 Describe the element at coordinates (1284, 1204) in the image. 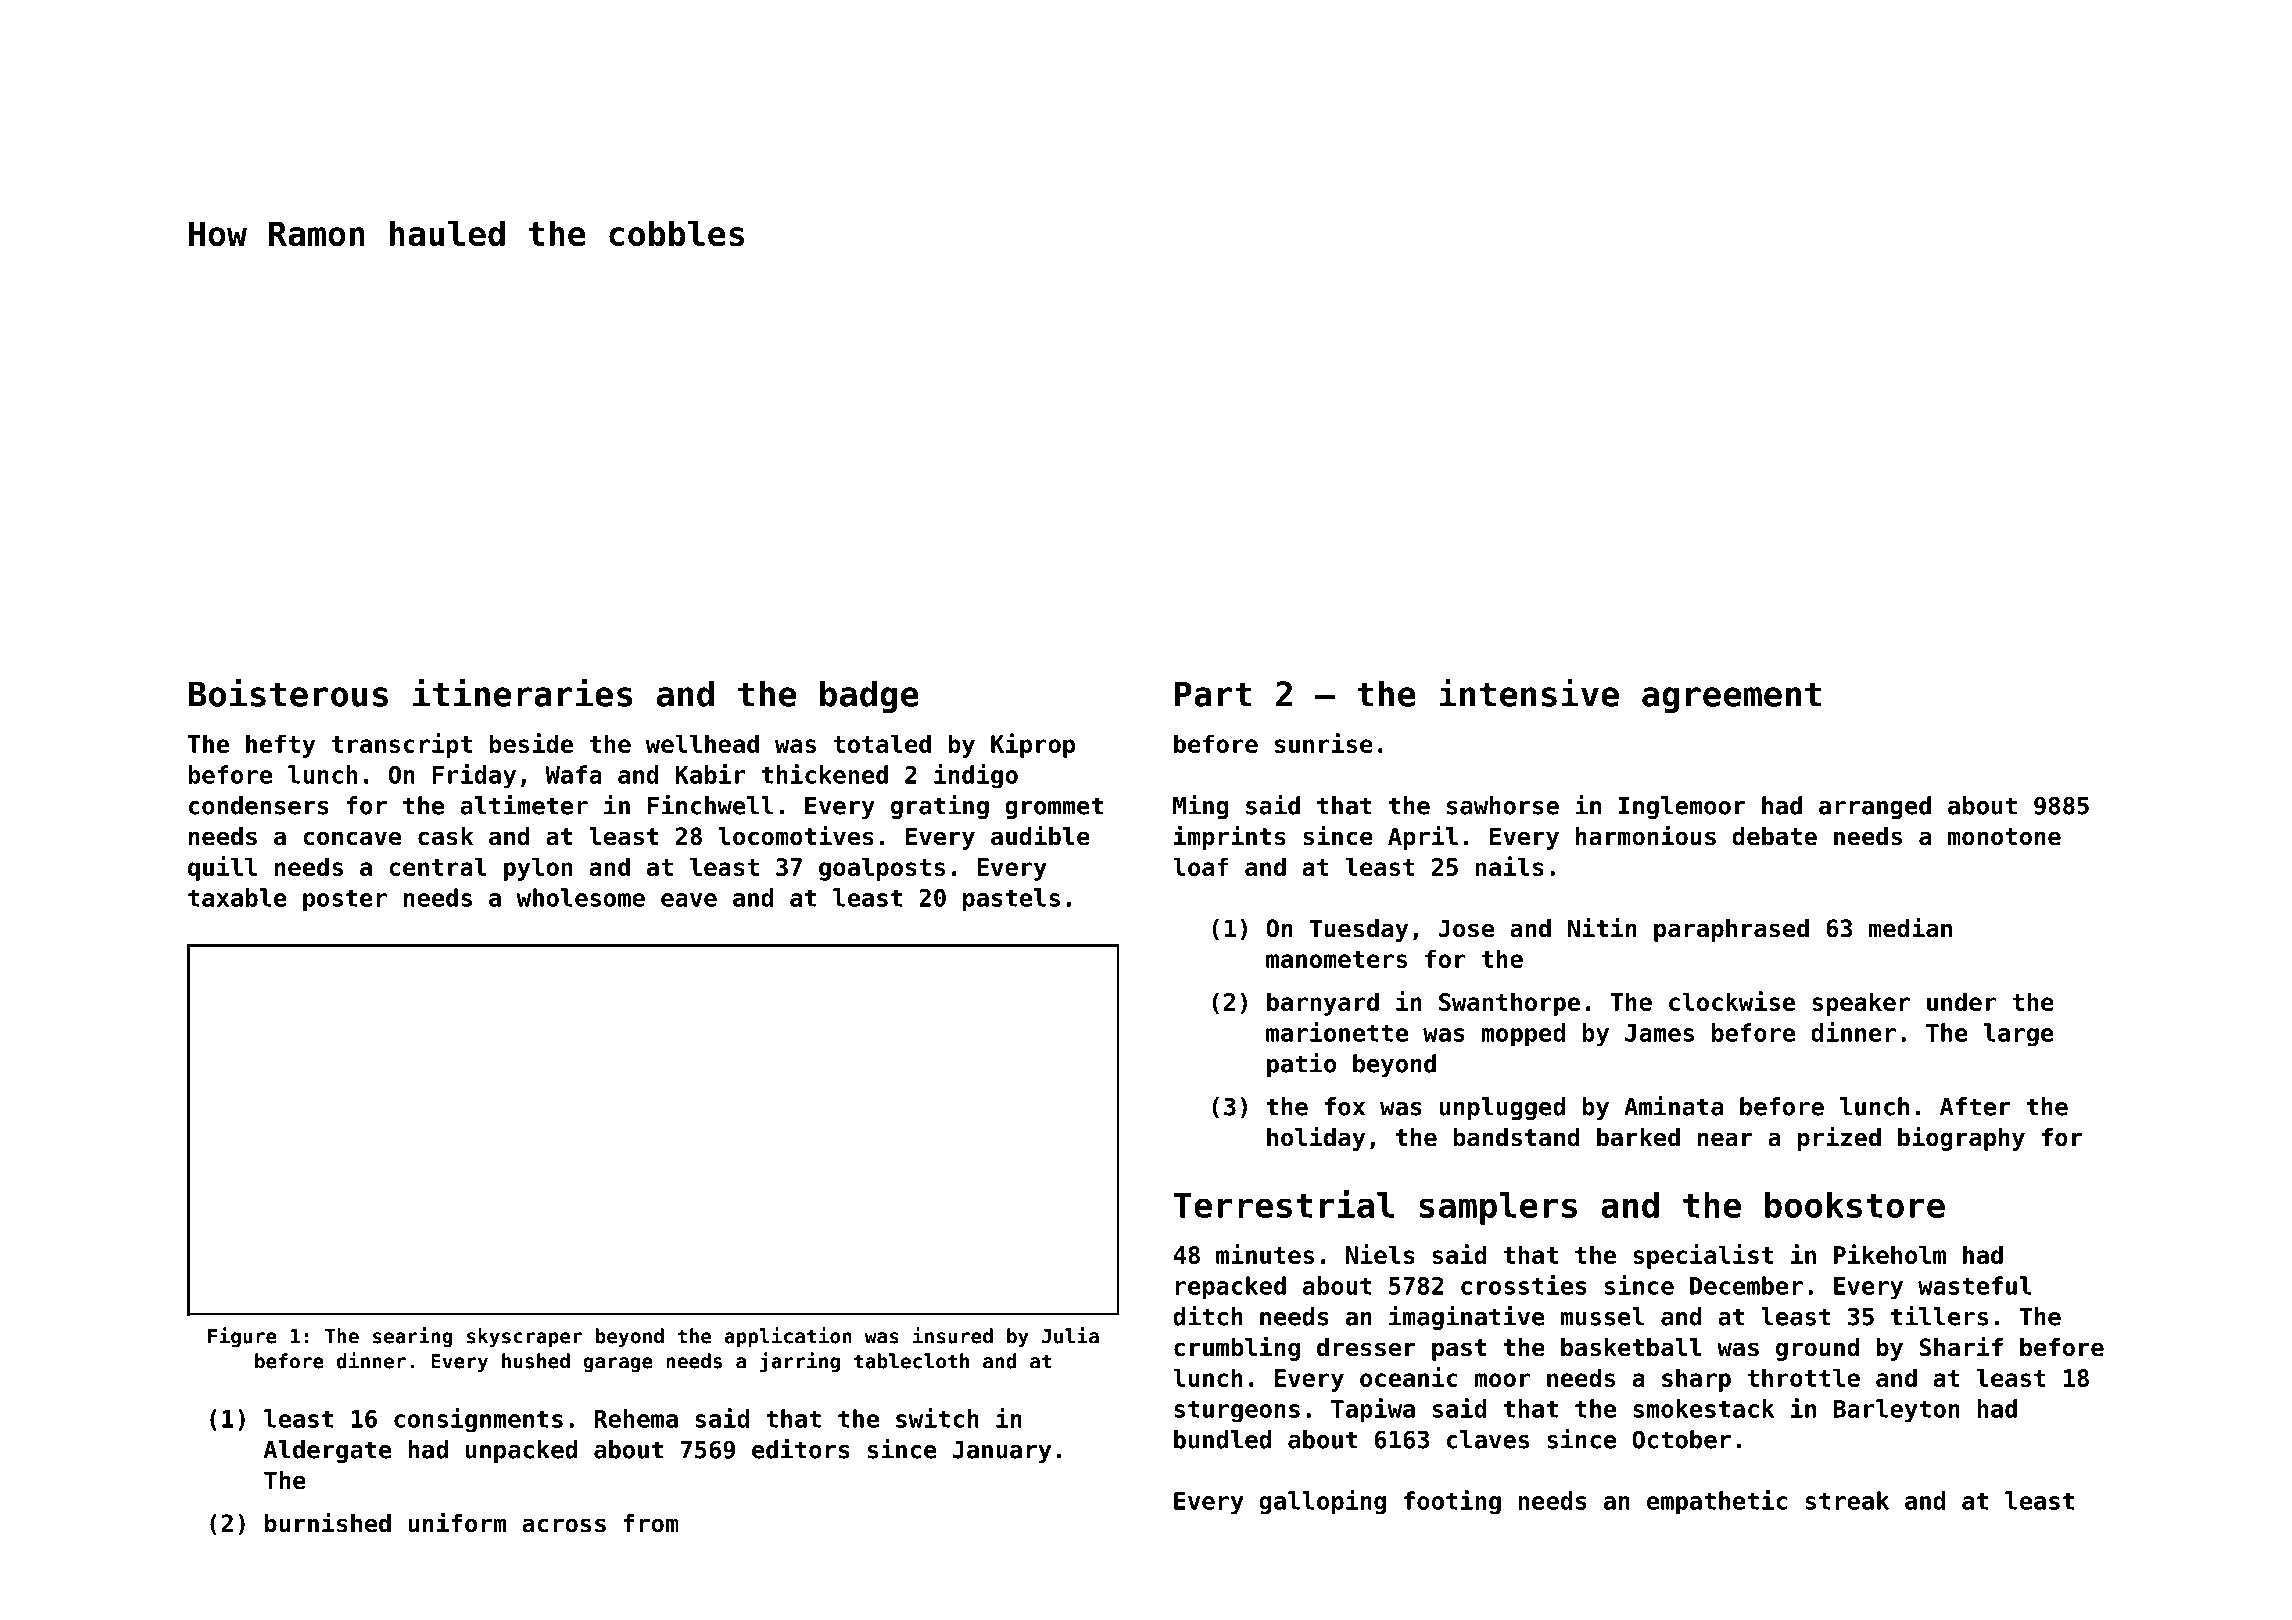

I see `Terrestrial` at that location.
